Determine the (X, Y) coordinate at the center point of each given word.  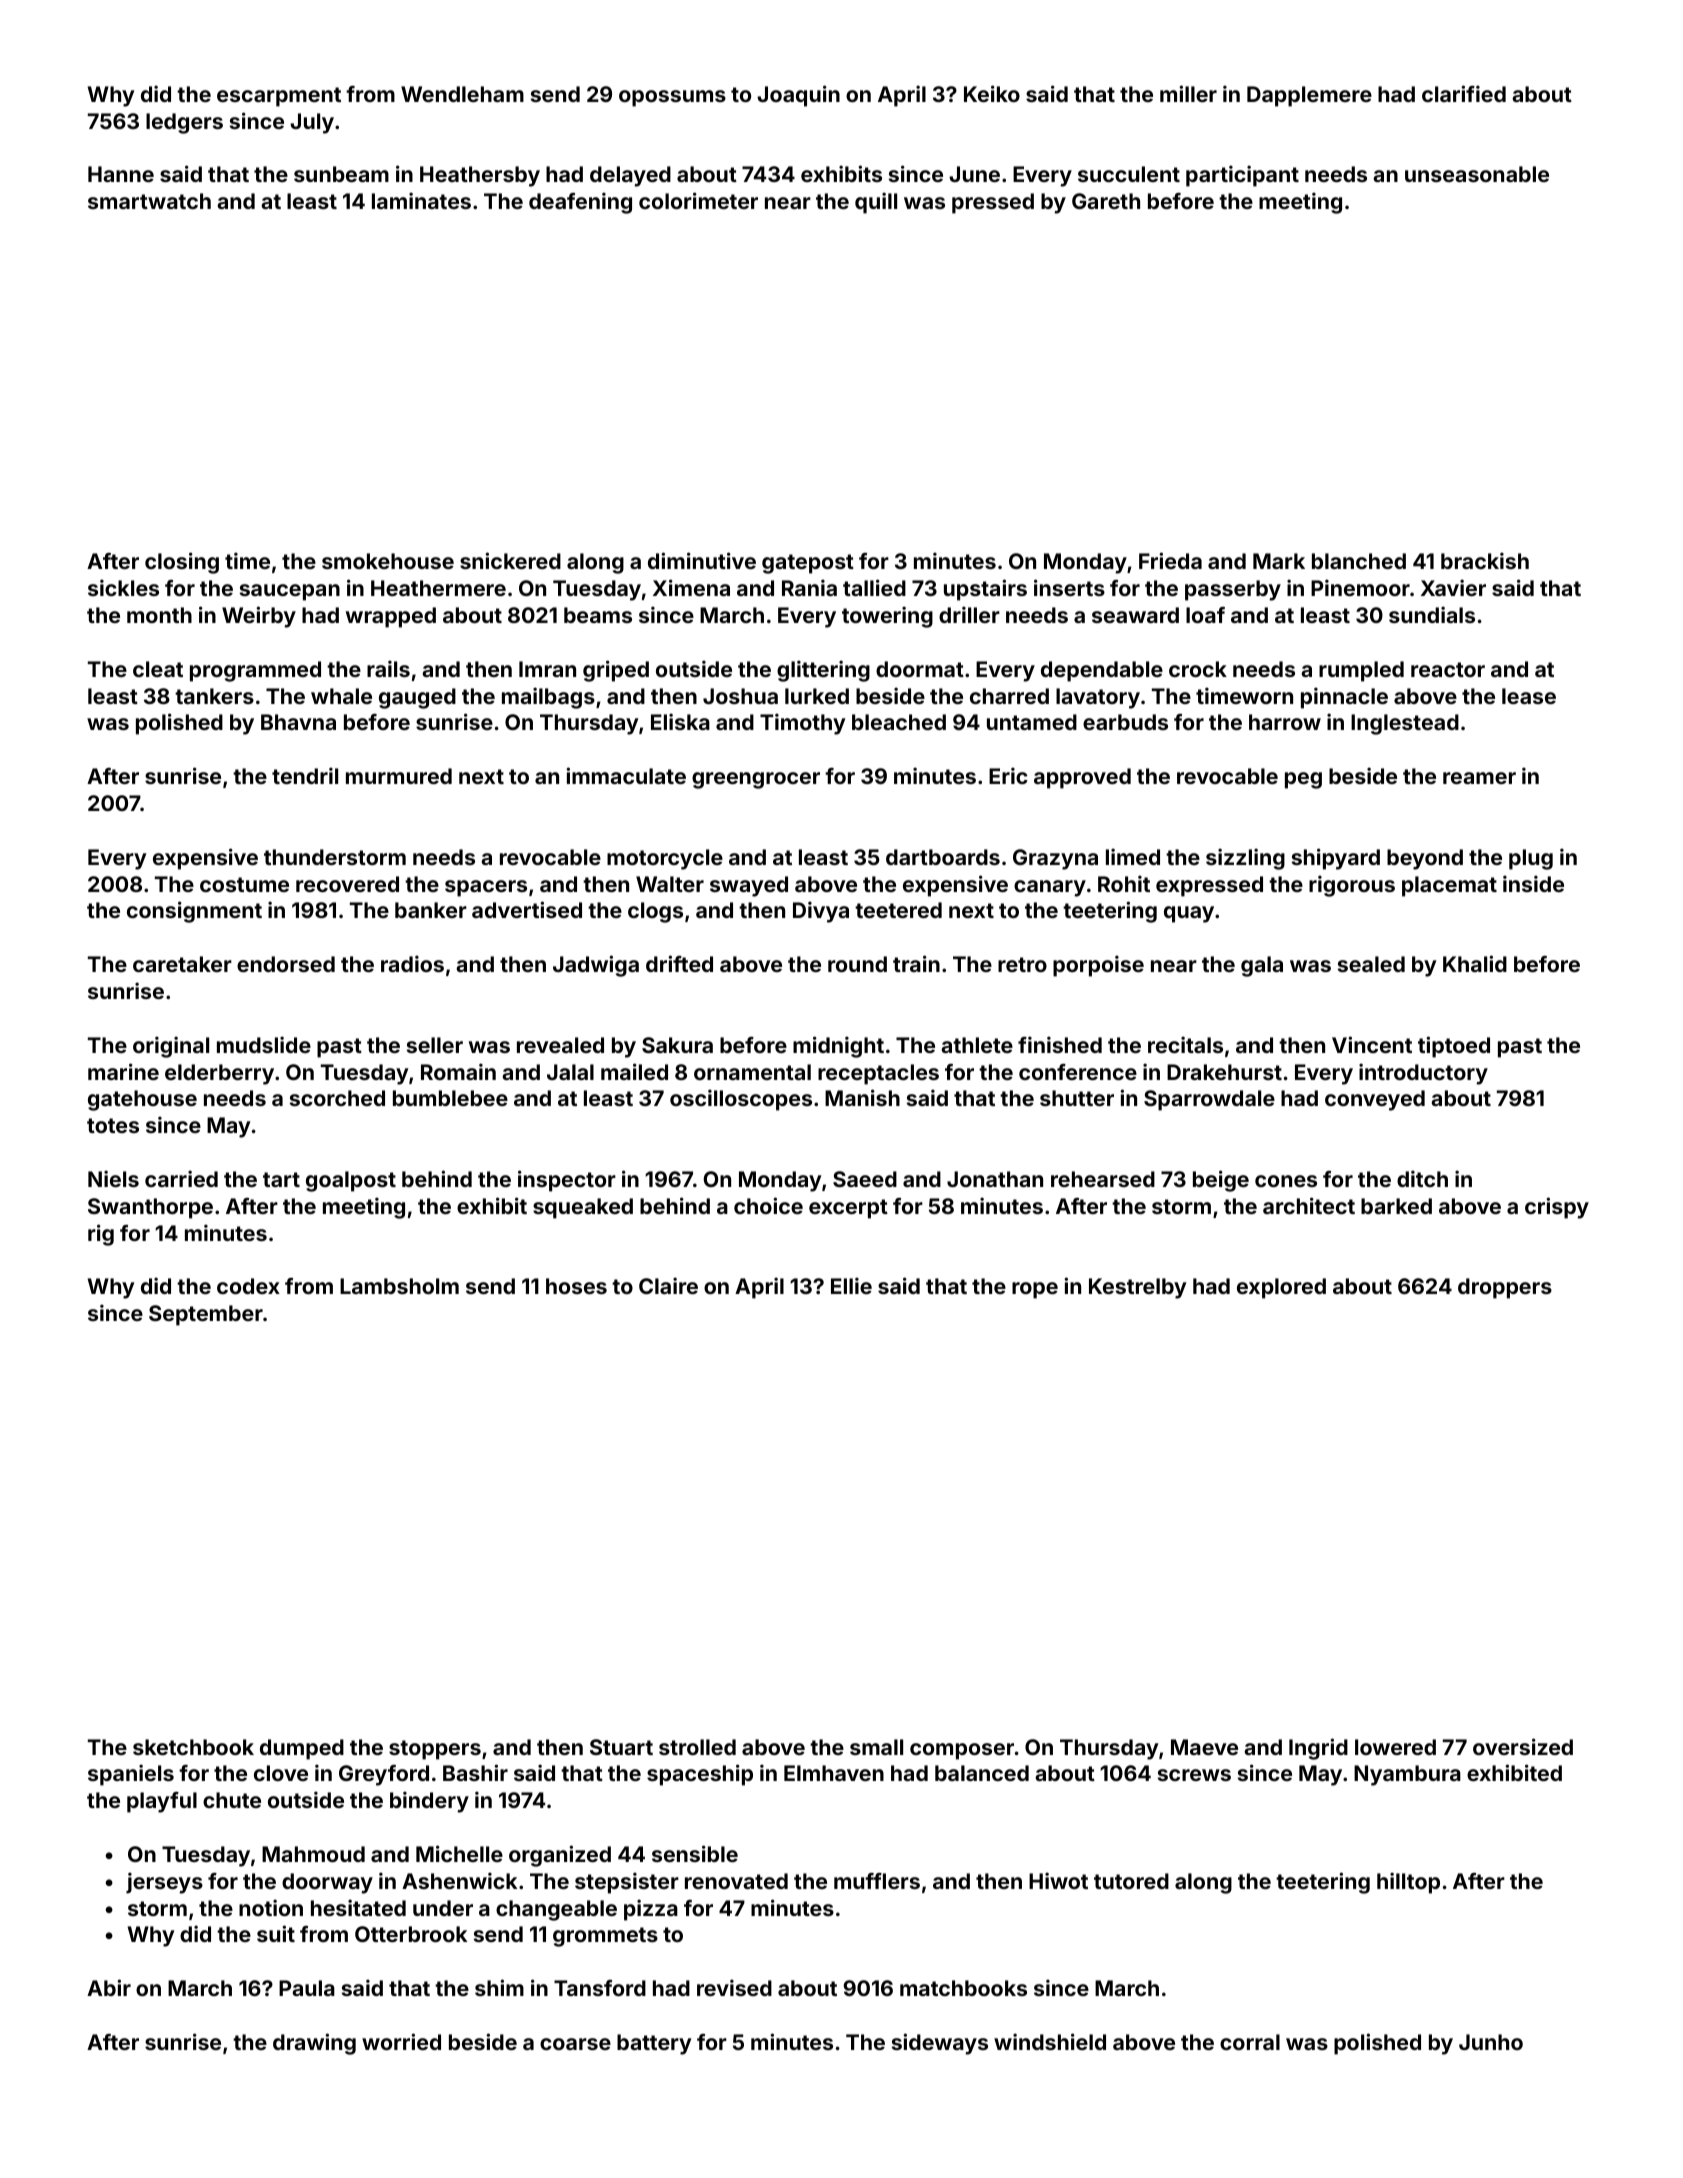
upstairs (985, 590)
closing (182, 563)
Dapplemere (1309, 96)
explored (1281, 1288)
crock (1198, 669)
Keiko (992, 93)
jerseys (164, 1883)
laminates (421, 200)
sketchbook (193, 1747)
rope (1035, 1290)
